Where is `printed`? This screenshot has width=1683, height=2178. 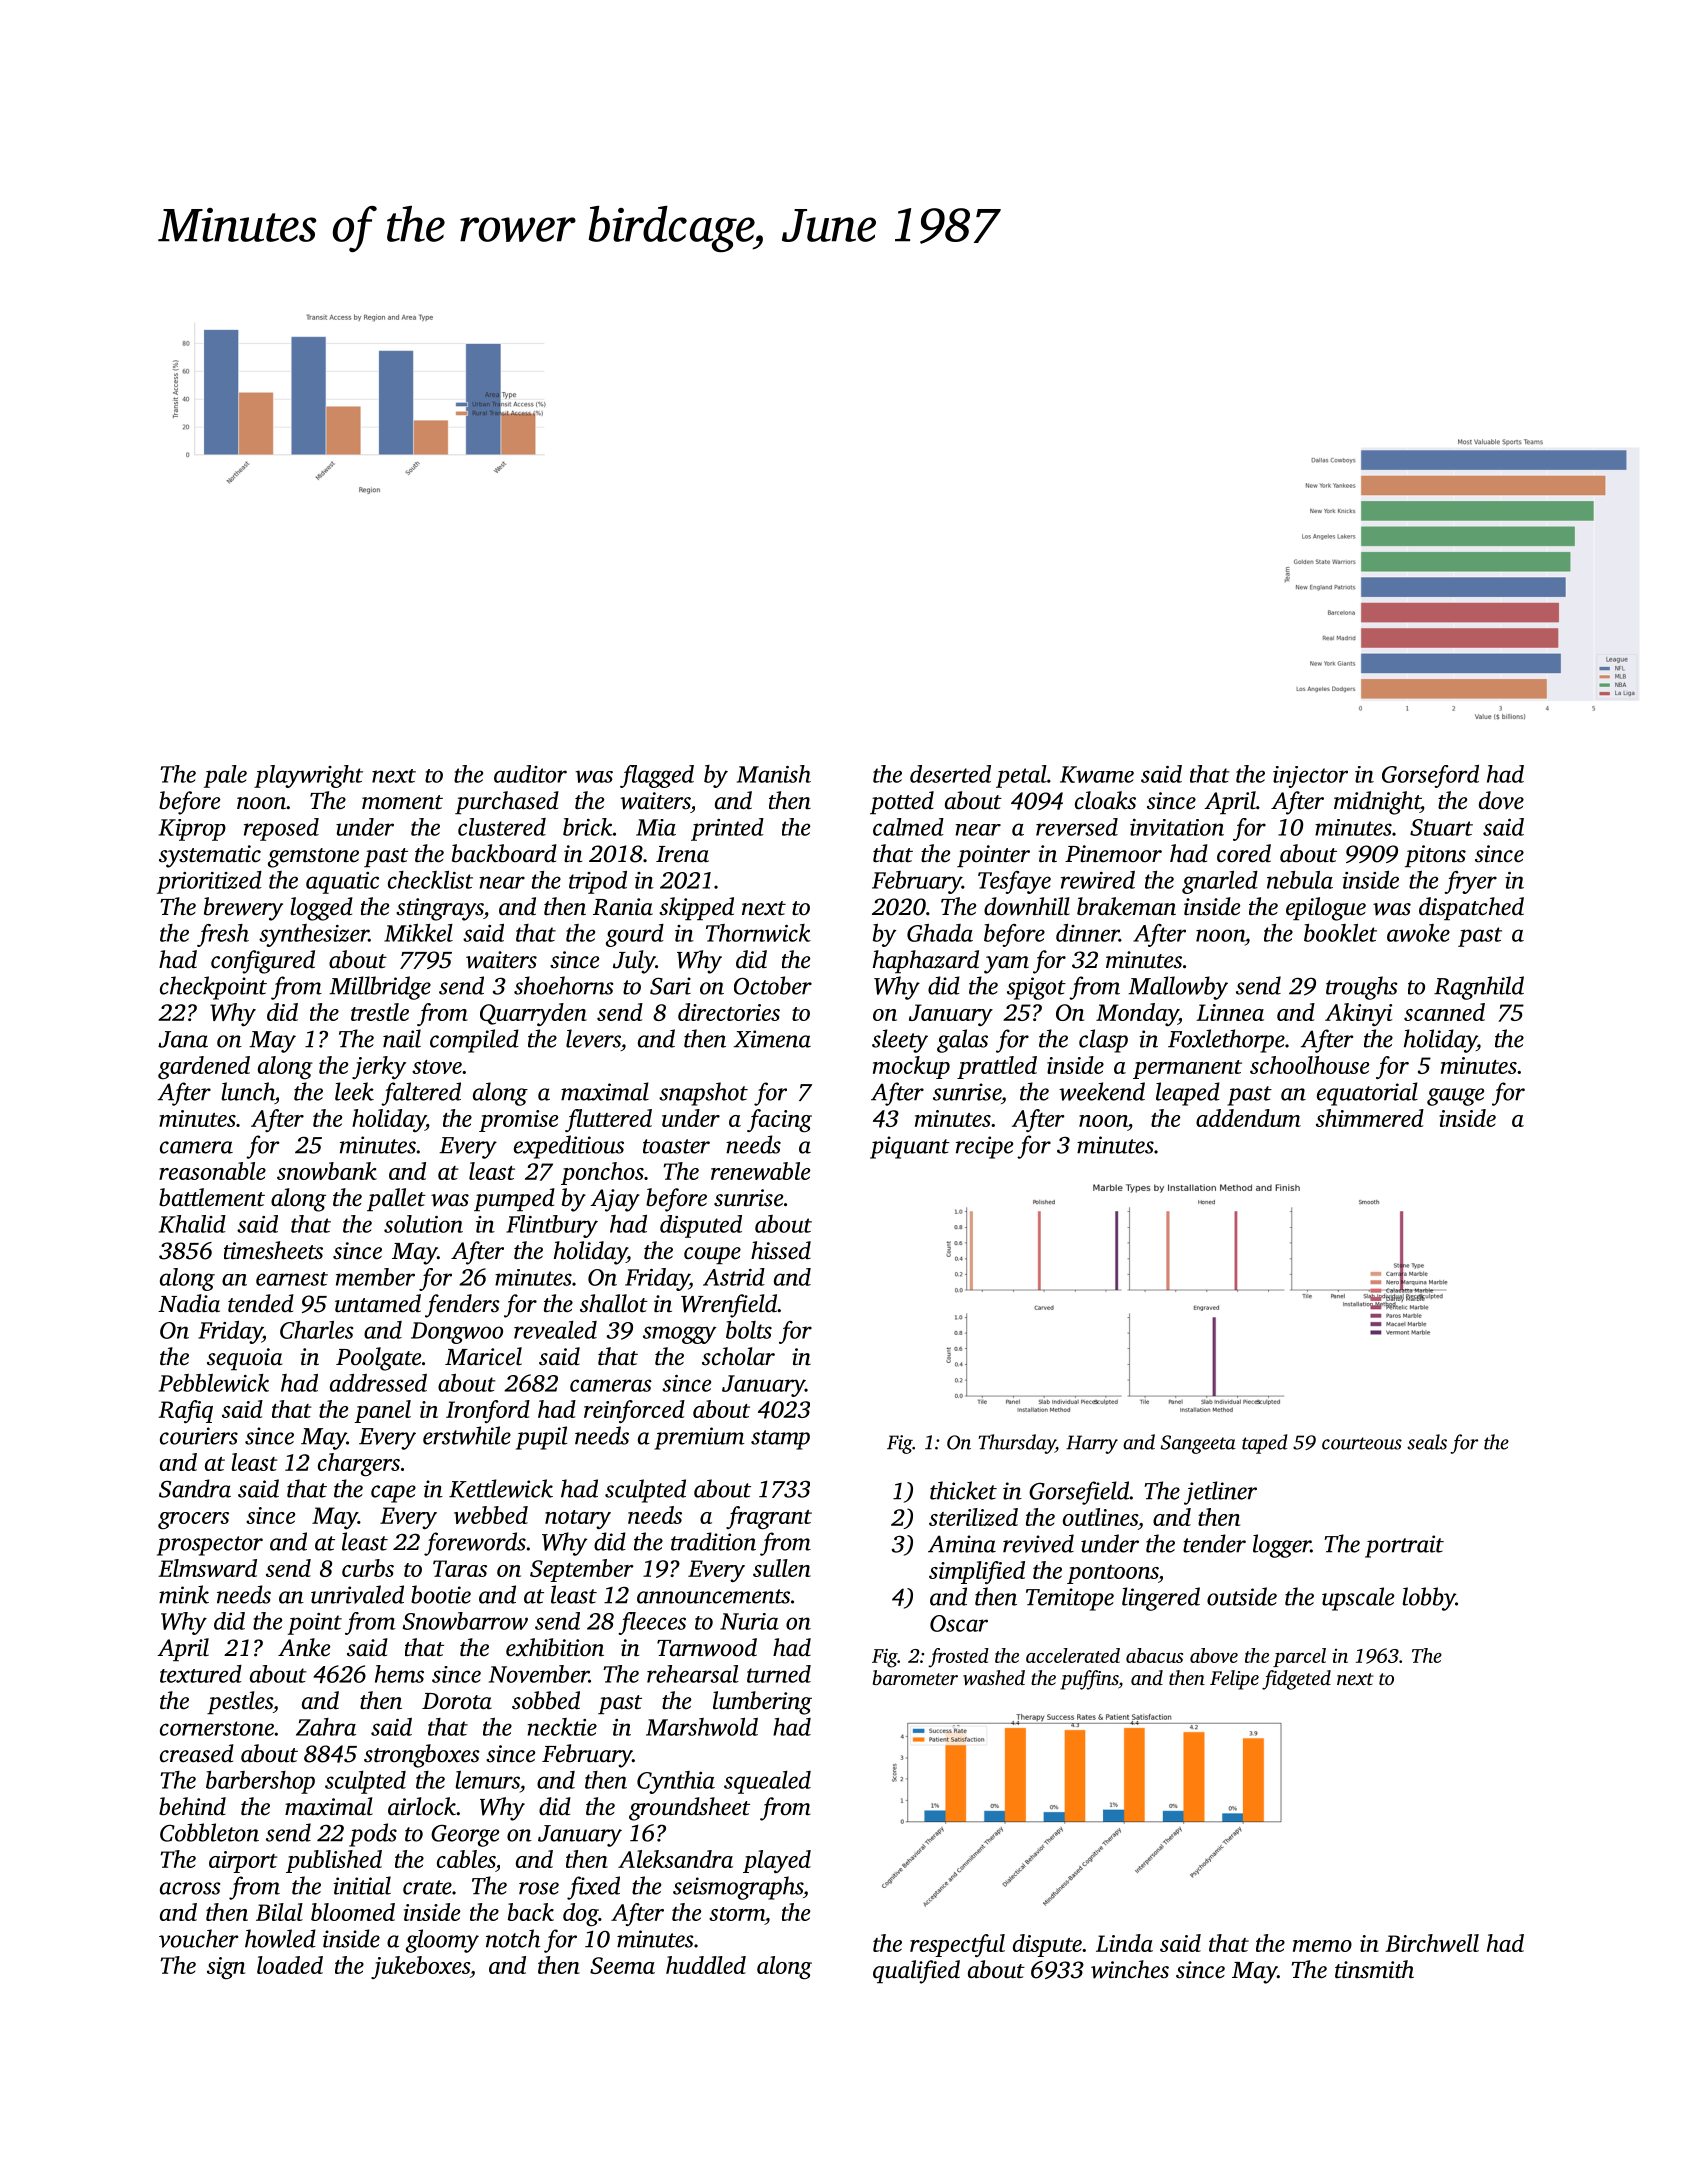 printed is located at coordinates (727, 829).
